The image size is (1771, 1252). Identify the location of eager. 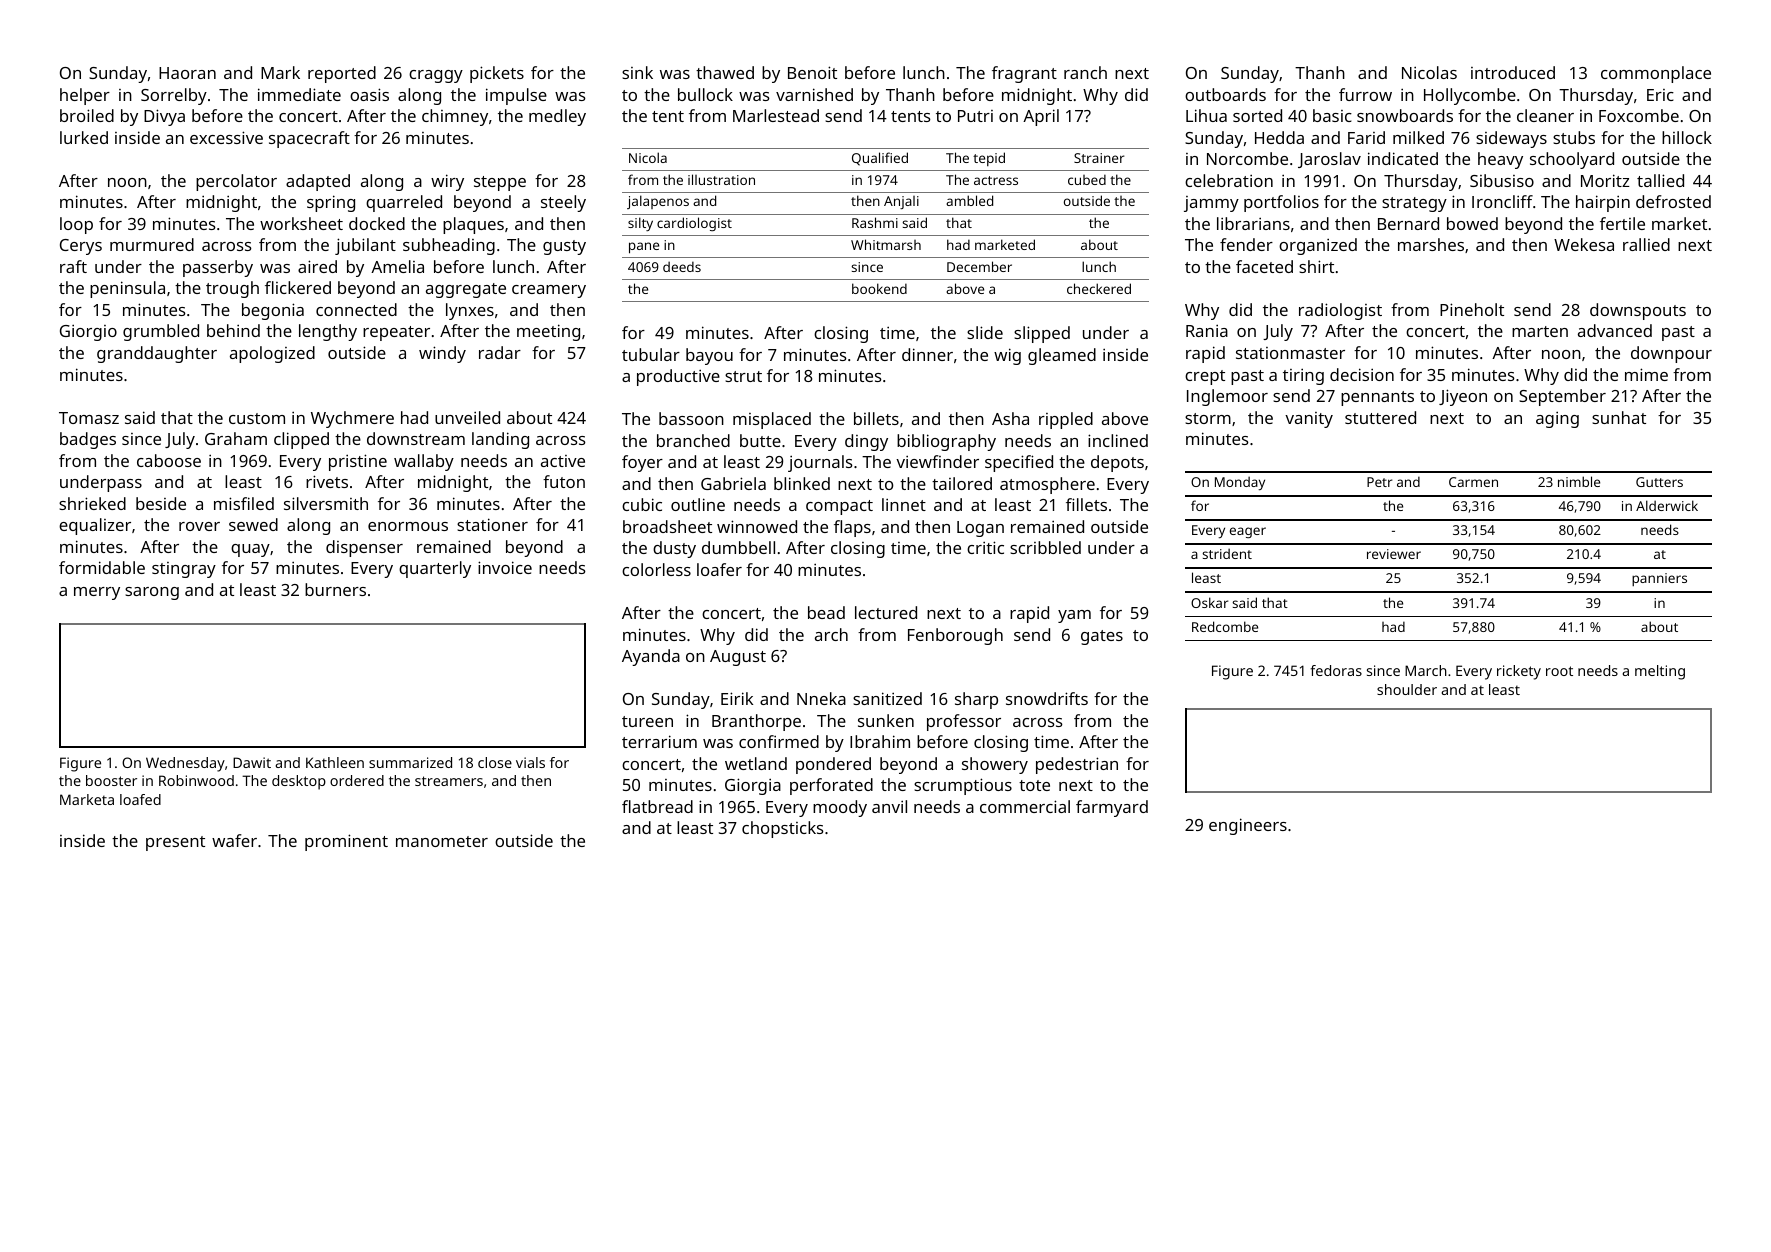
(1248, 532).
